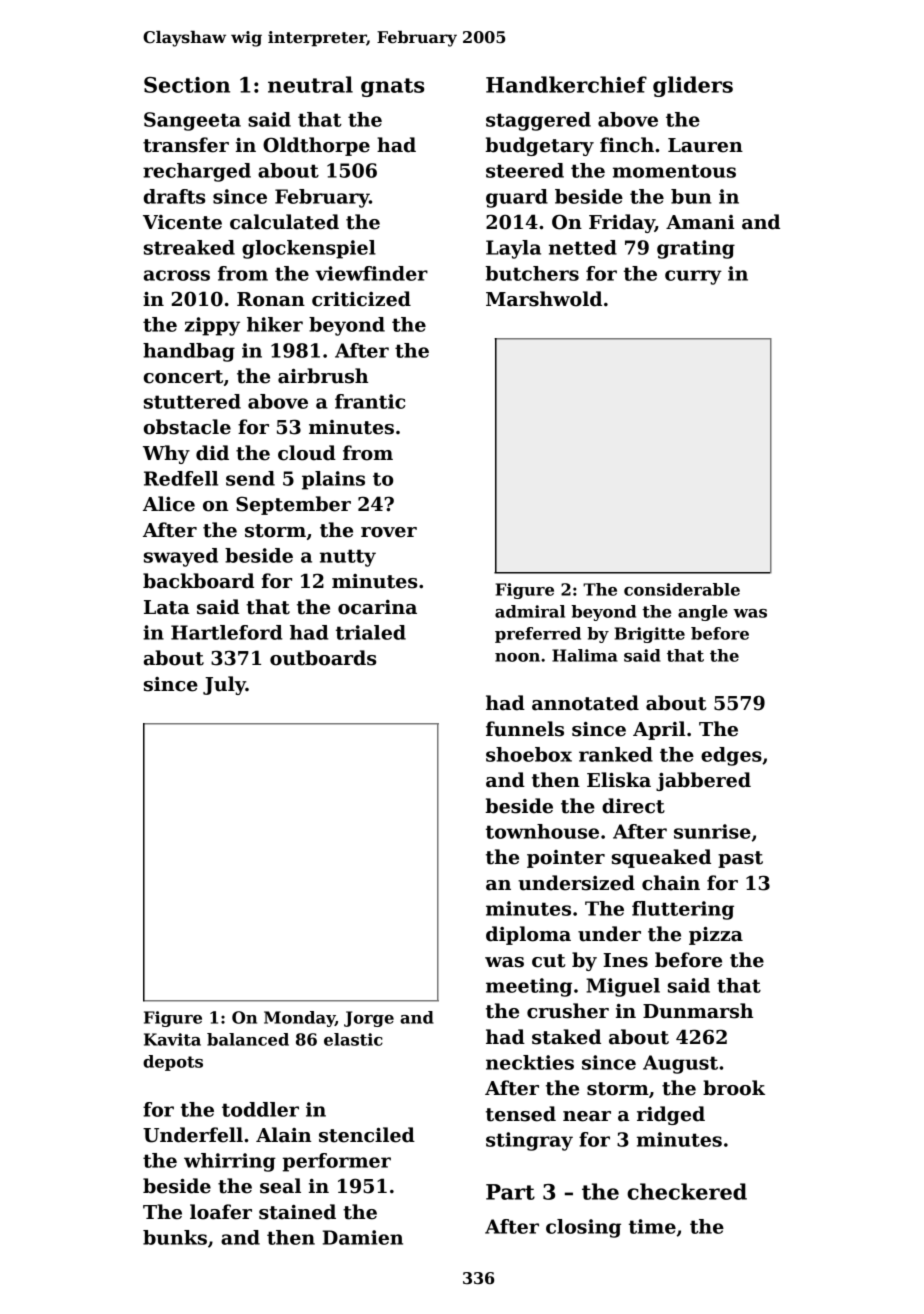  I want to click on July, so click(224, 685).
